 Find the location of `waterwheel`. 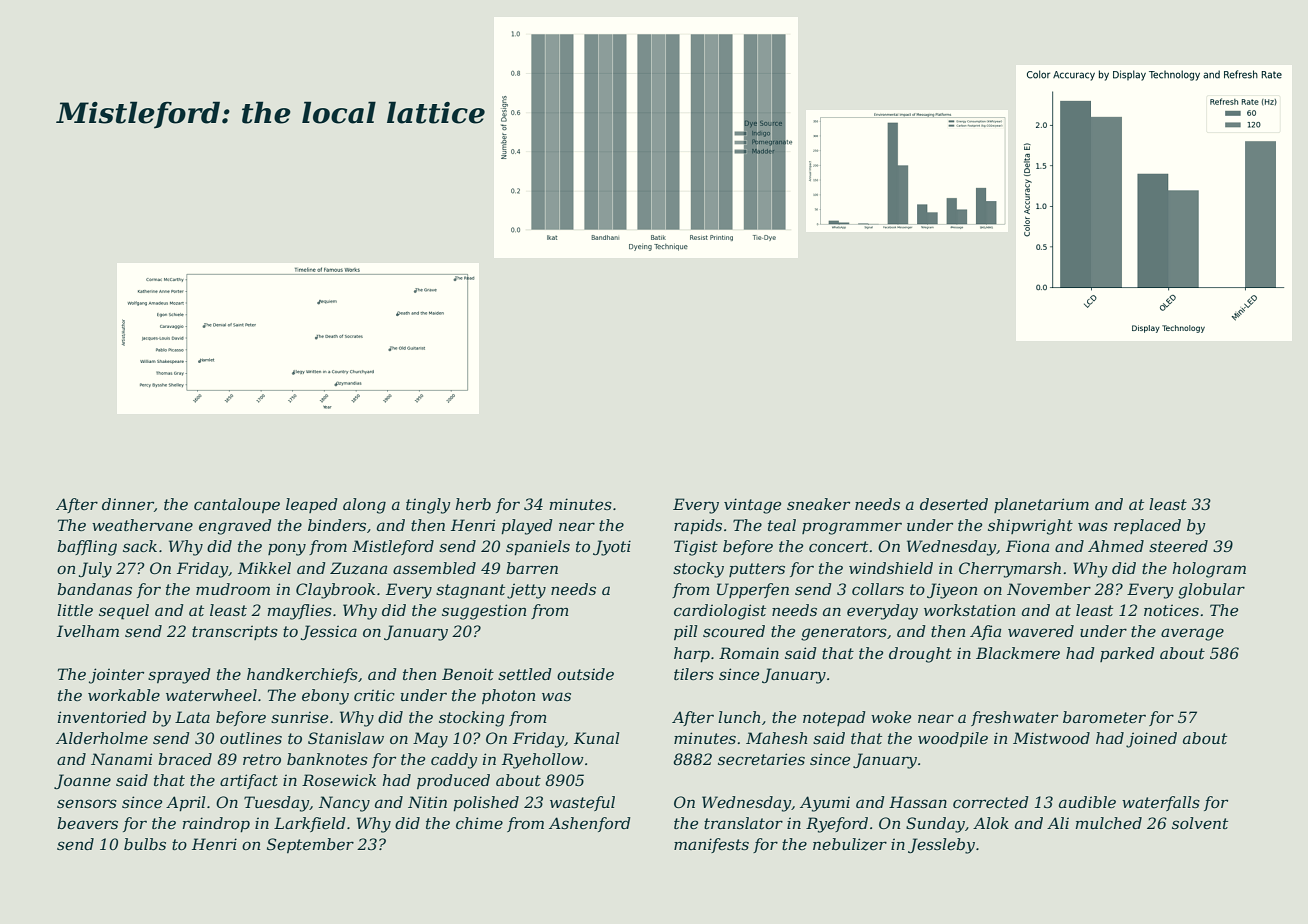

waterwheel is located at coordinates (211, 695).
